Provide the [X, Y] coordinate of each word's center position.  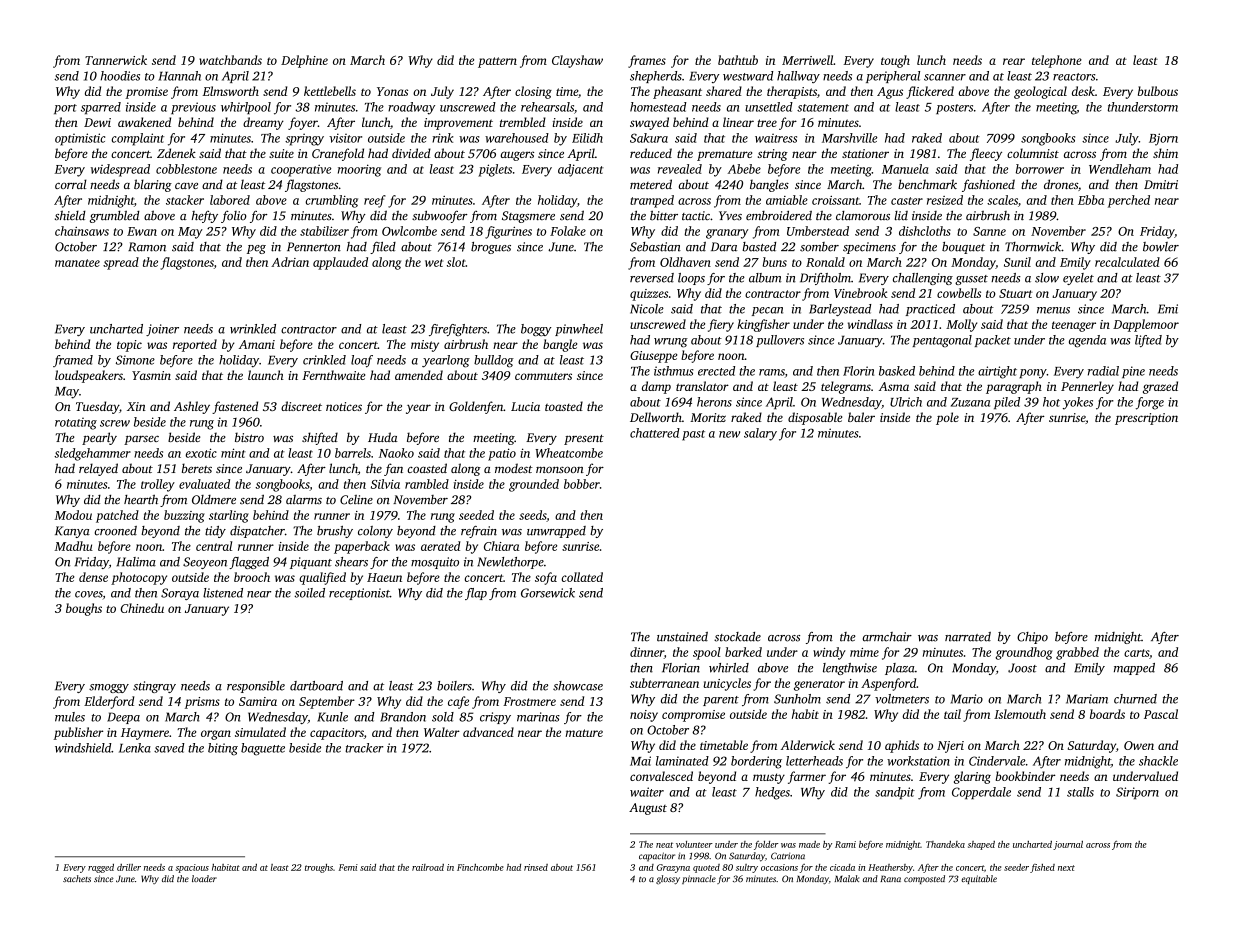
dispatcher [257, 532]
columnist [1033, 153]
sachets [77, 878]
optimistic [80, 139]
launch [266, 375]
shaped [981, 845]
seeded [476, 515]
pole [947, 418]
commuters [543, 376]
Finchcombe [480, 867]
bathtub [738, 60]
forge [1150, 403]
